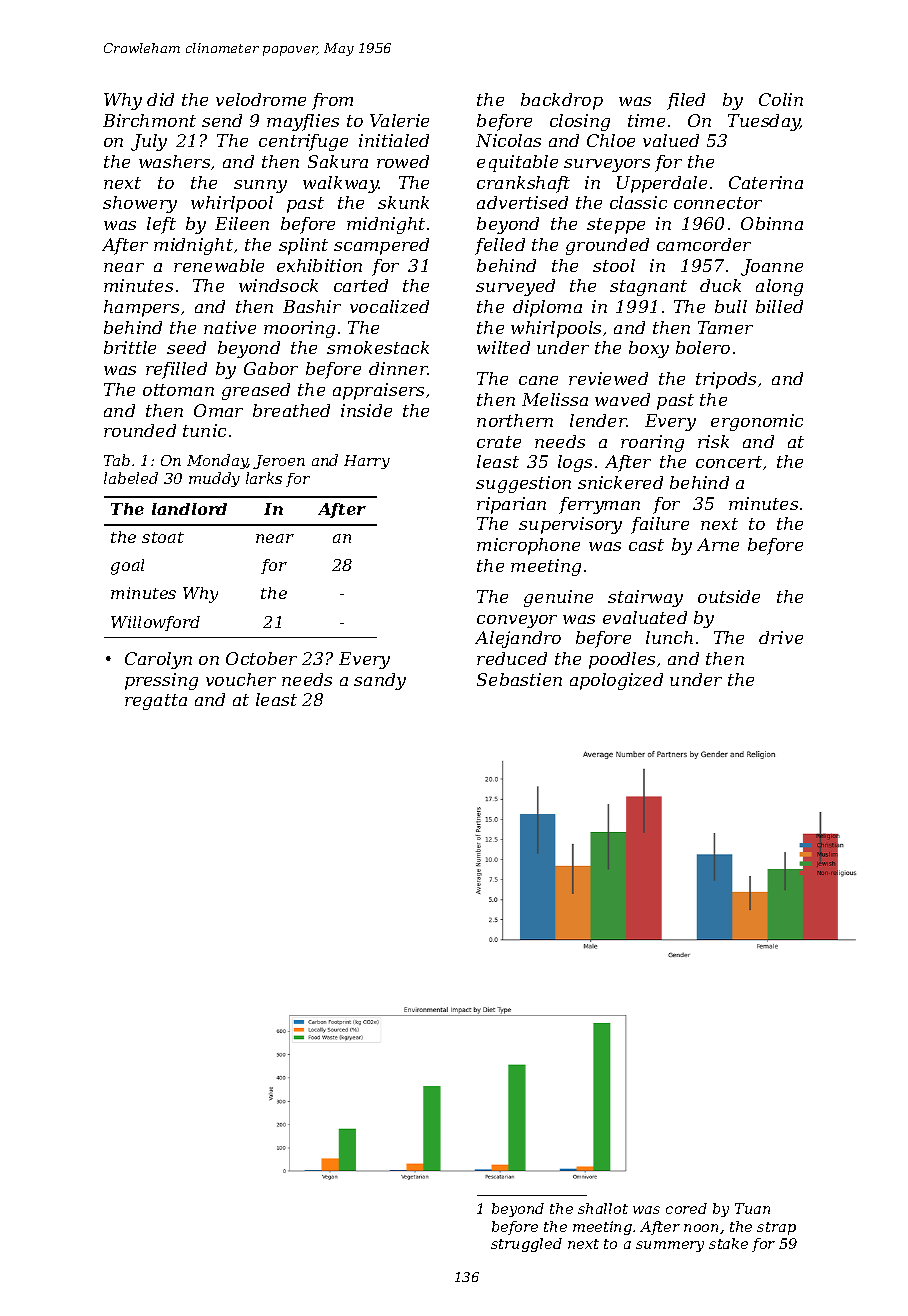 The height and width of the screenshot is (1316, 908). Describe the element at coordinates (508, 140) in the screenshot. I see `Nicolas` at that location.
